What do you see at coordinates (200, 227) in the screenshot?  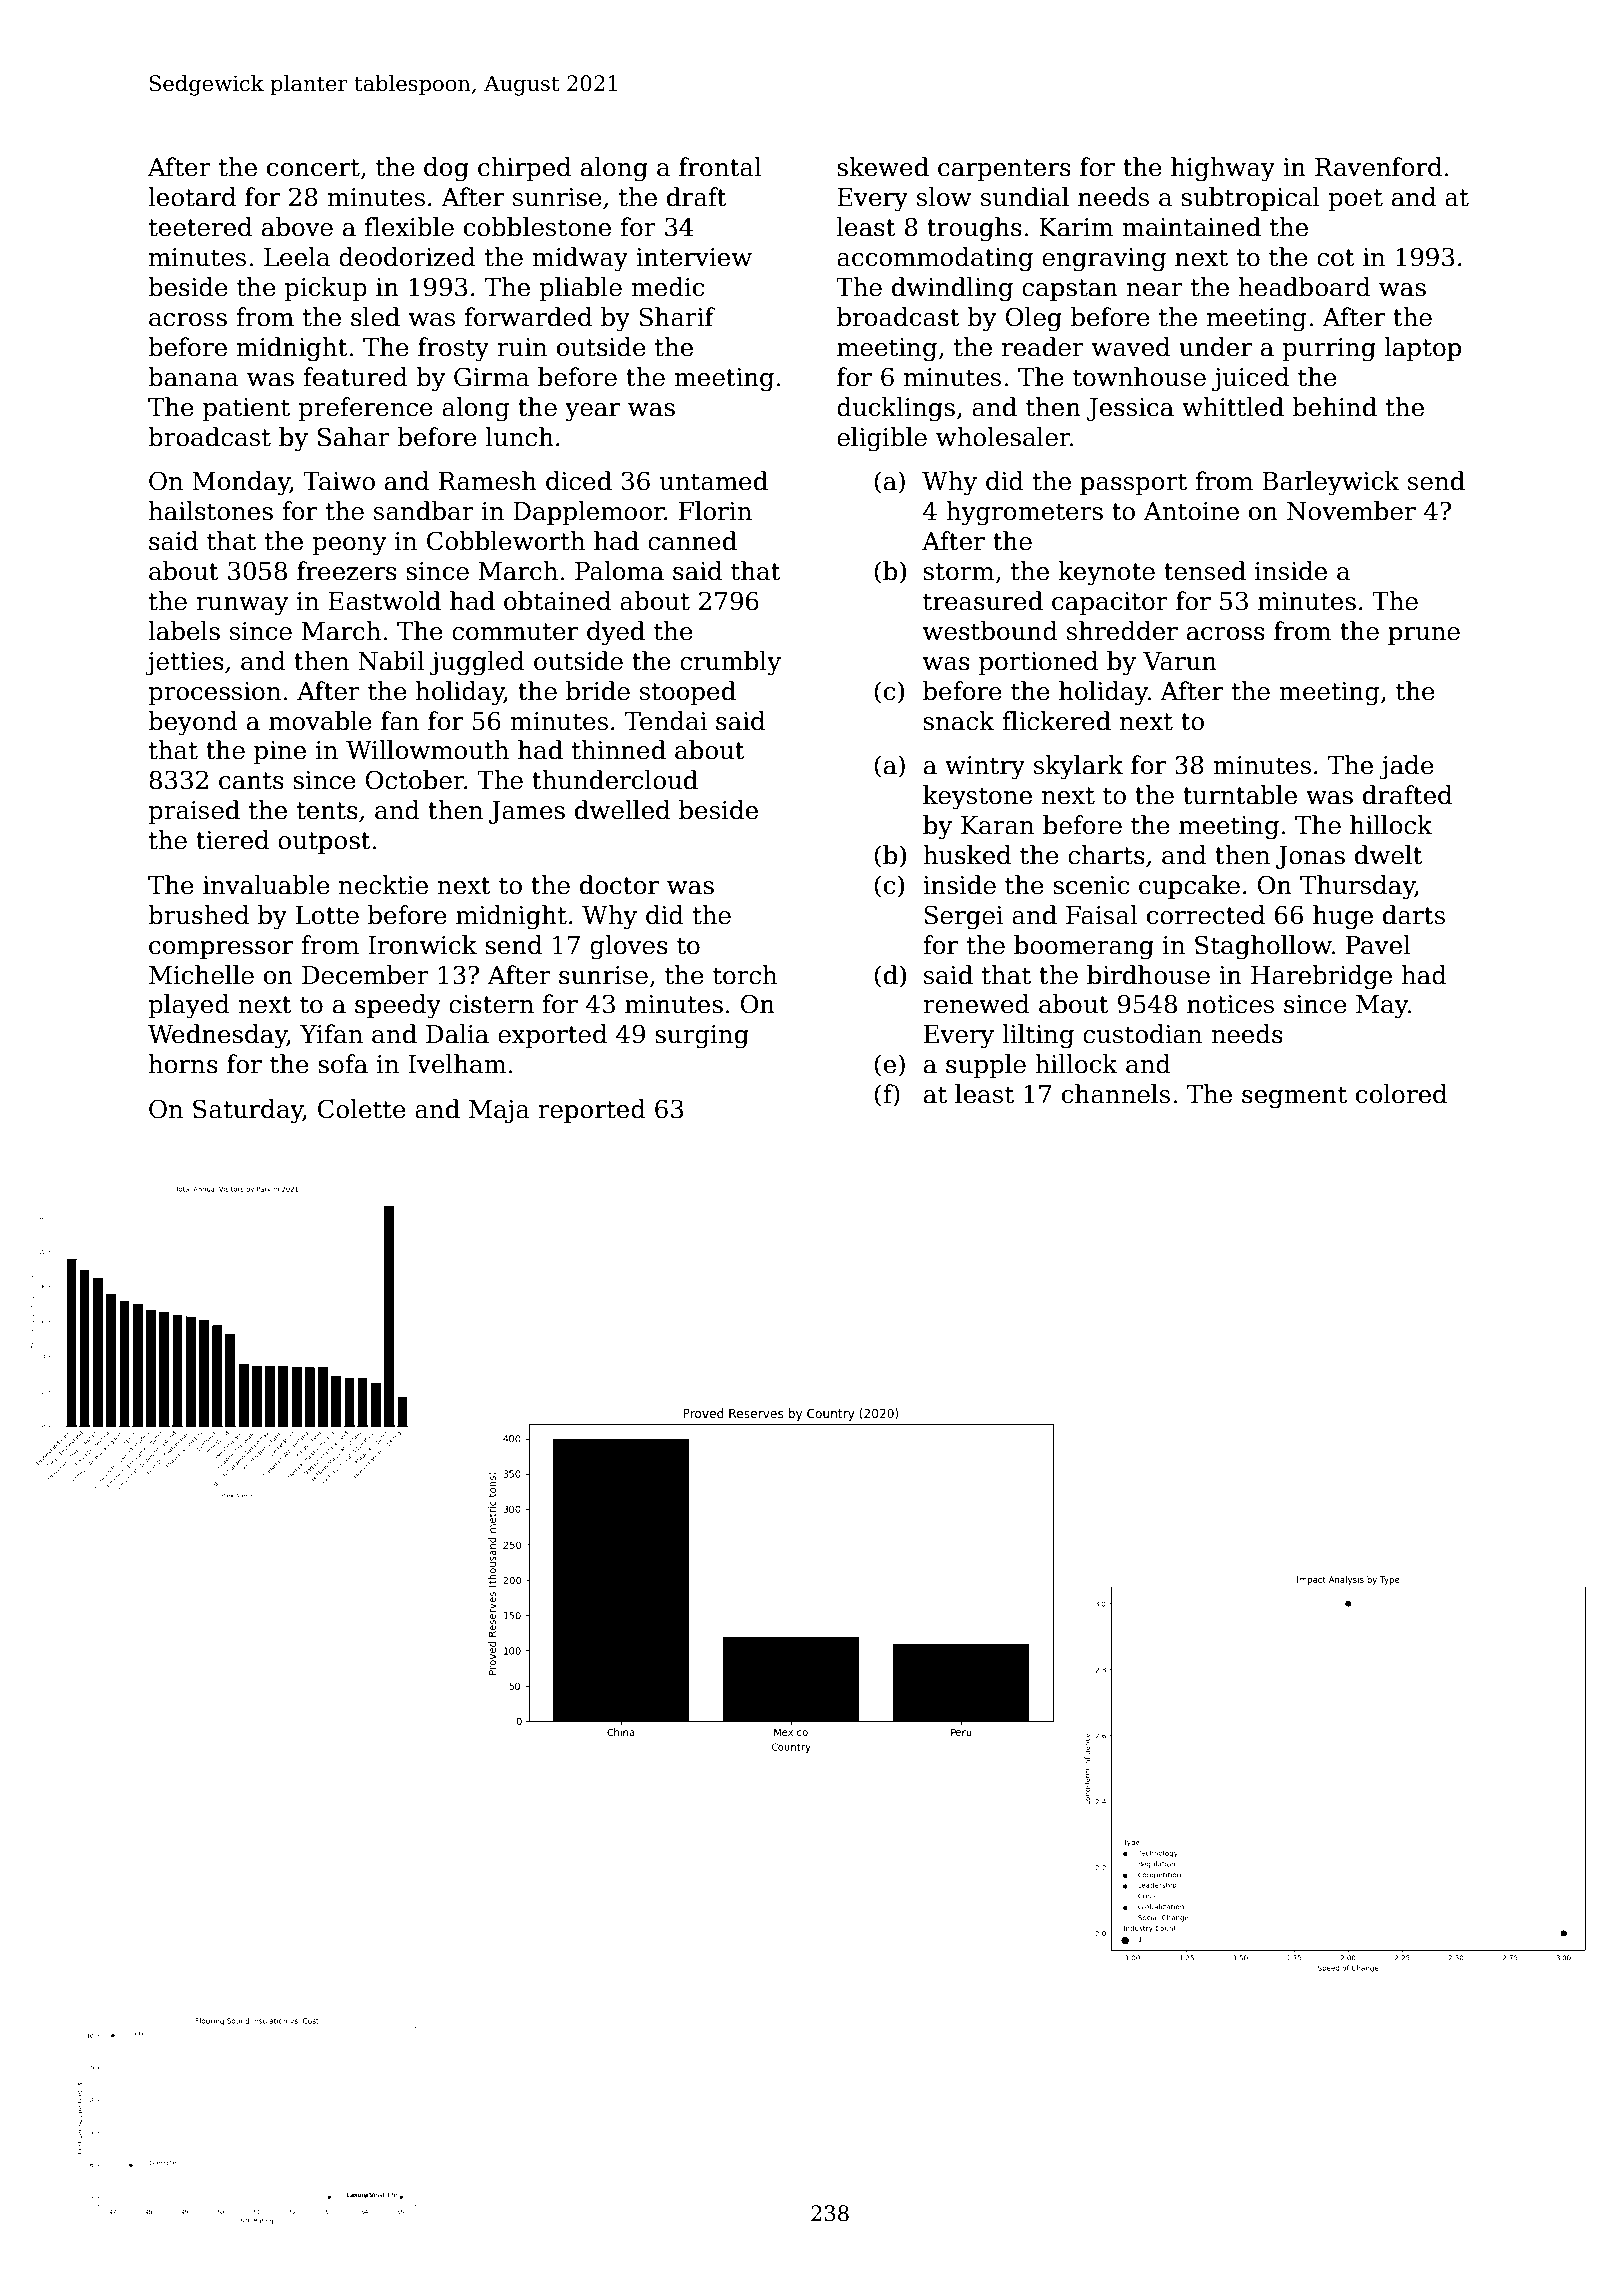 I see `teetered` at bounding box center [200, 227].
